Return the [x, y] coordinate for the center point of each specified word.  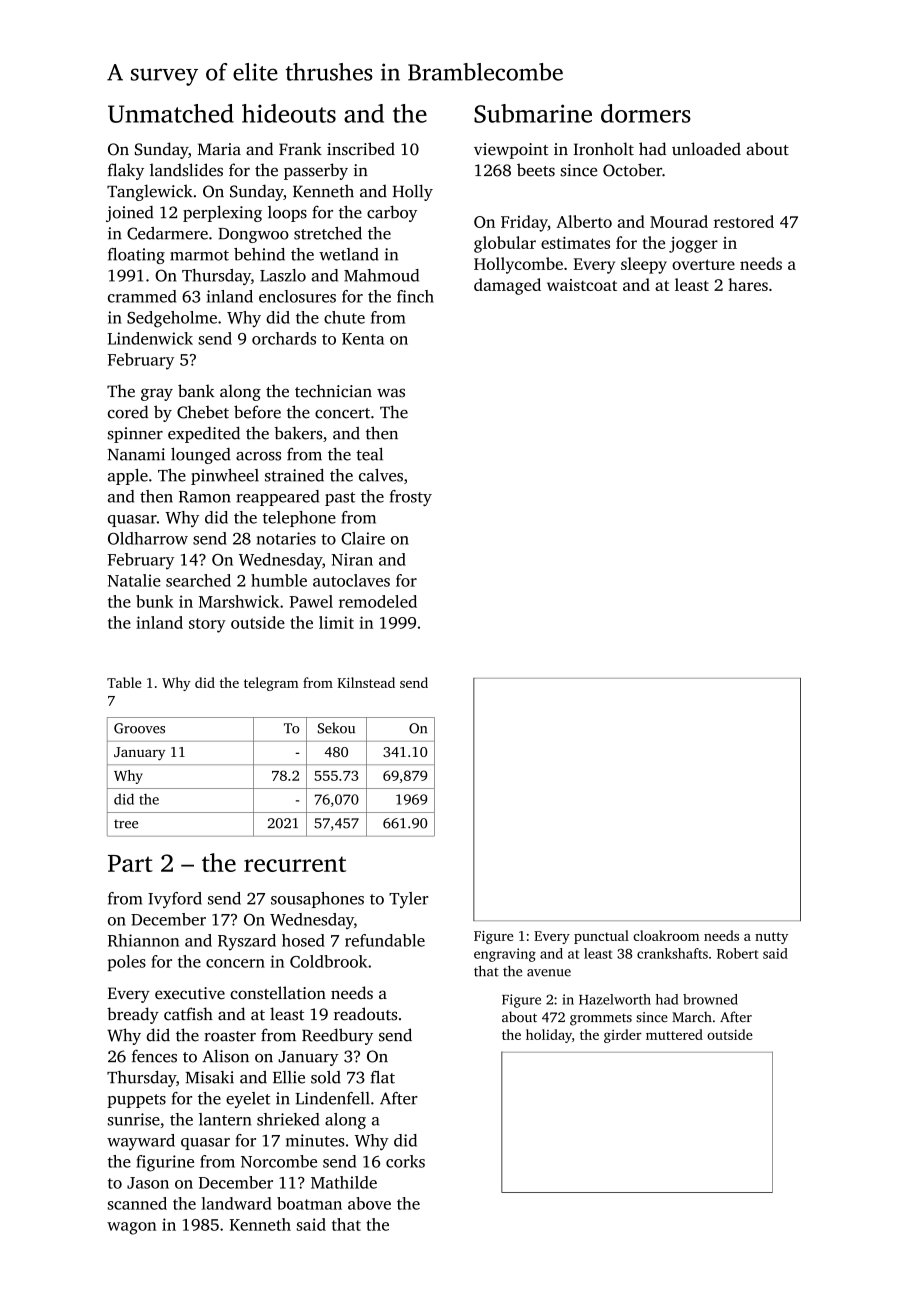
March [692, 1016]
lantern [225, 1119]
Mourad [679, 221]
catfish [188, 1014]
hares [748, 284]
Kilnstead [366, 682]
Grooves [139, 728]
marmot [199, 255]
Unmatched [171, 113]
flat [383, 1077]
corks [405, 1161]
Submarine [533, 113]
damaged [507, 286]
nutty [771, 938]
